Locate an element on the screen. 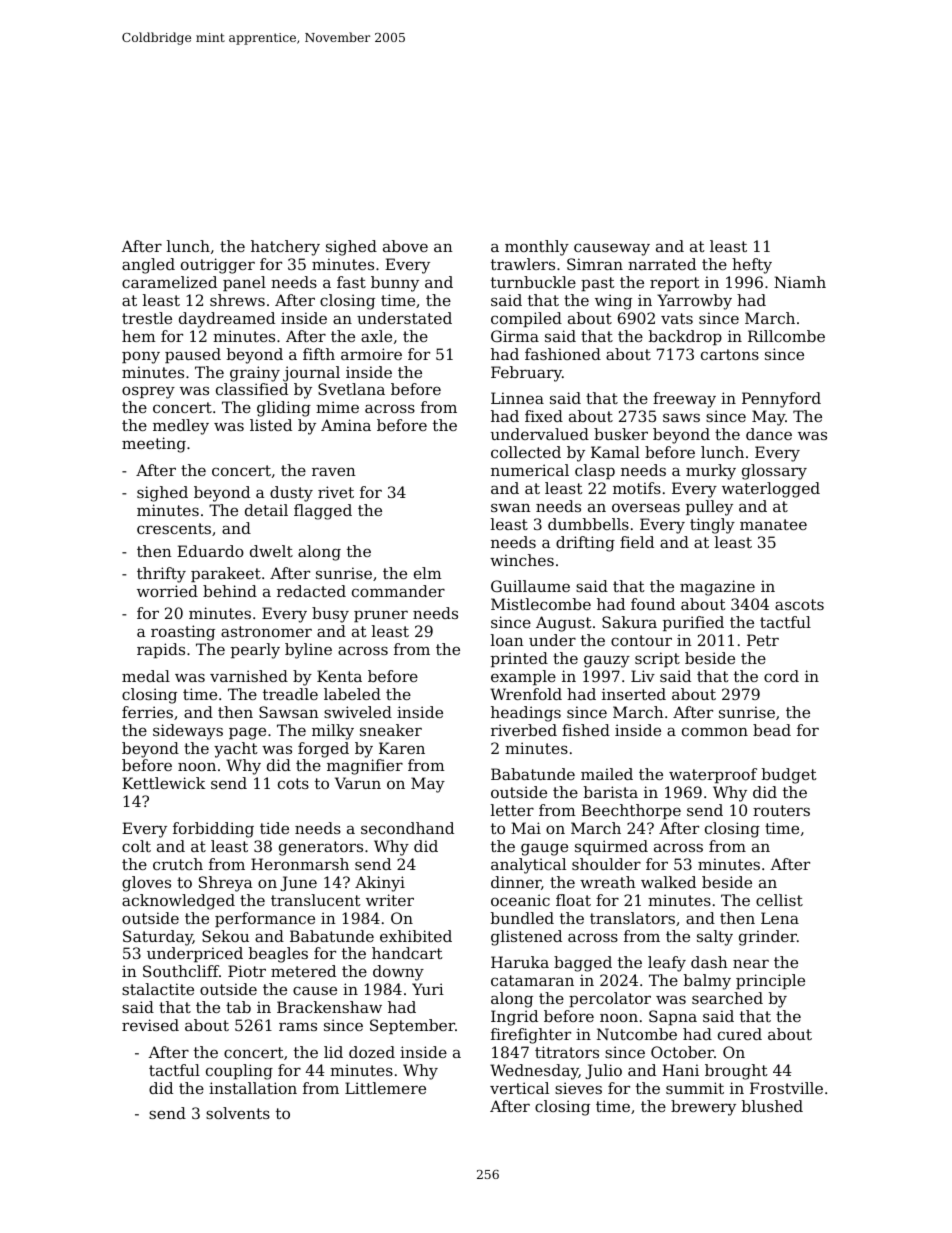 Image resolution: width=952 pixels, height=1233 pixels. colt is located at coordinates (136, 846).
